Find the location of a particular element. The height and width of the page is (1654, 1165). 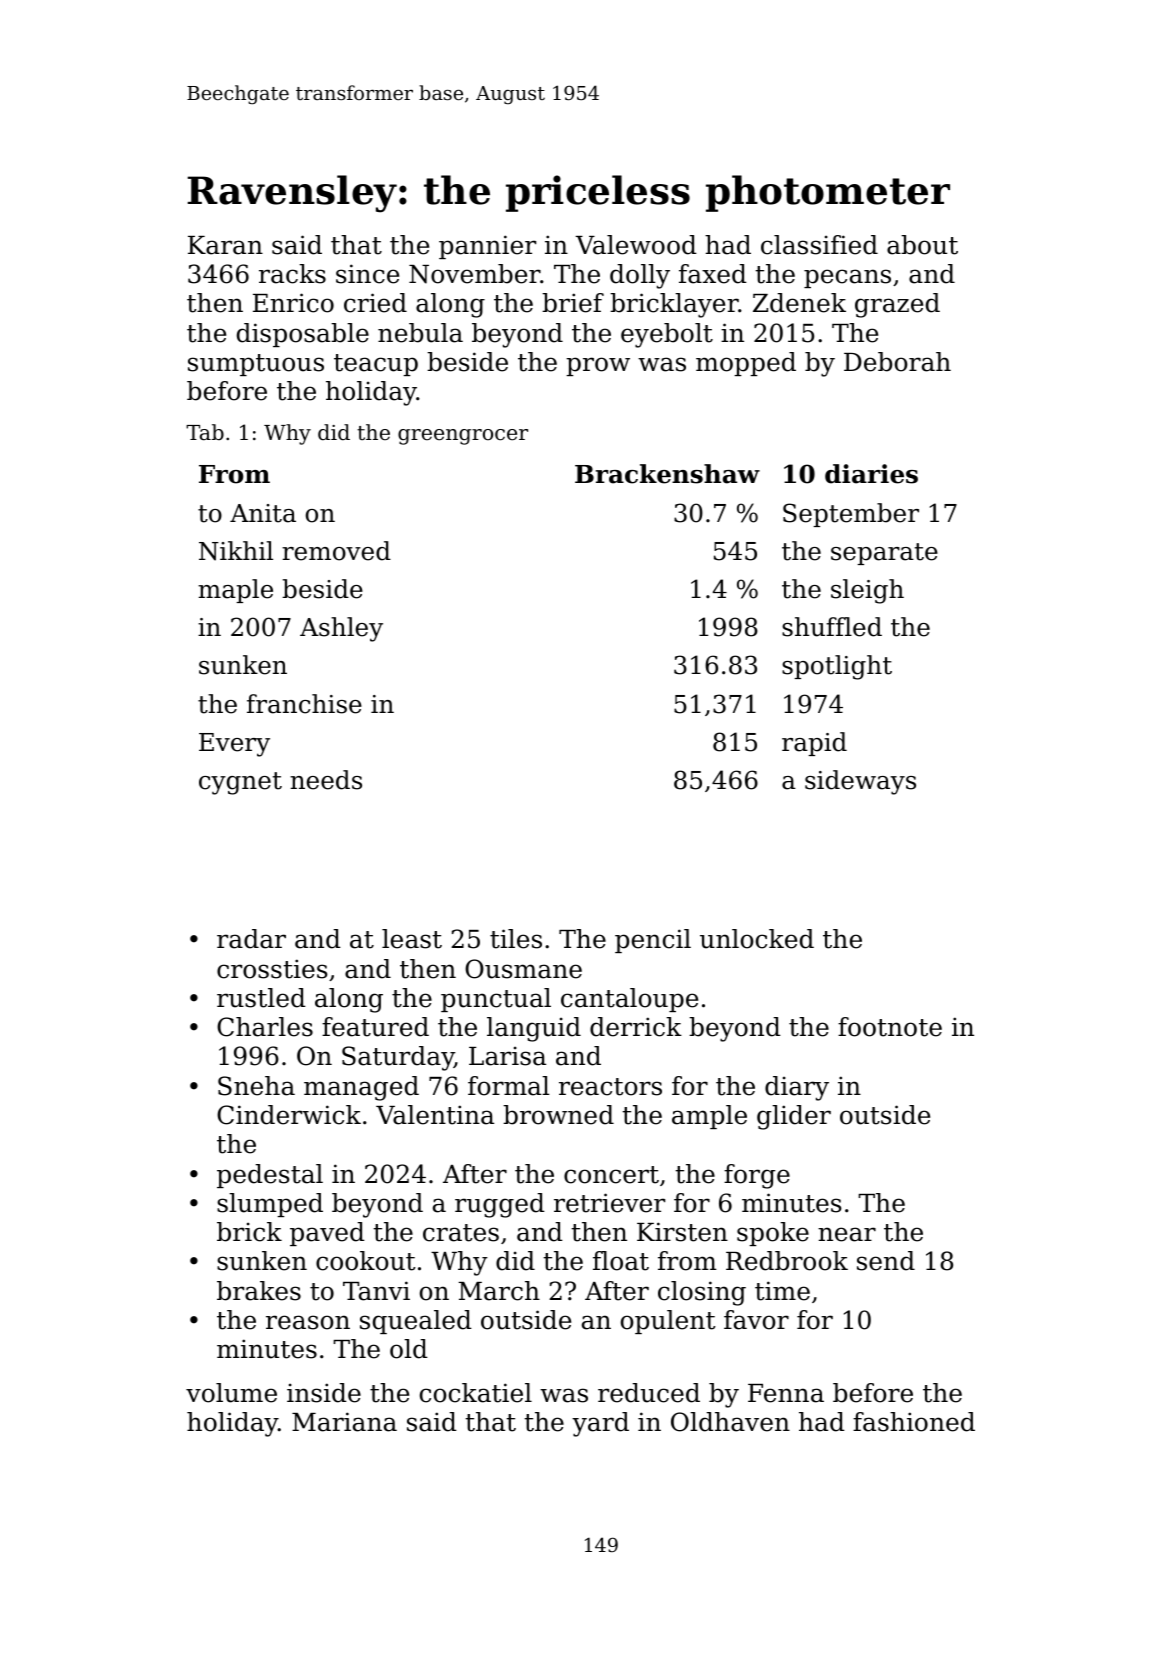

grazed is located at coordinates (897, 305).
